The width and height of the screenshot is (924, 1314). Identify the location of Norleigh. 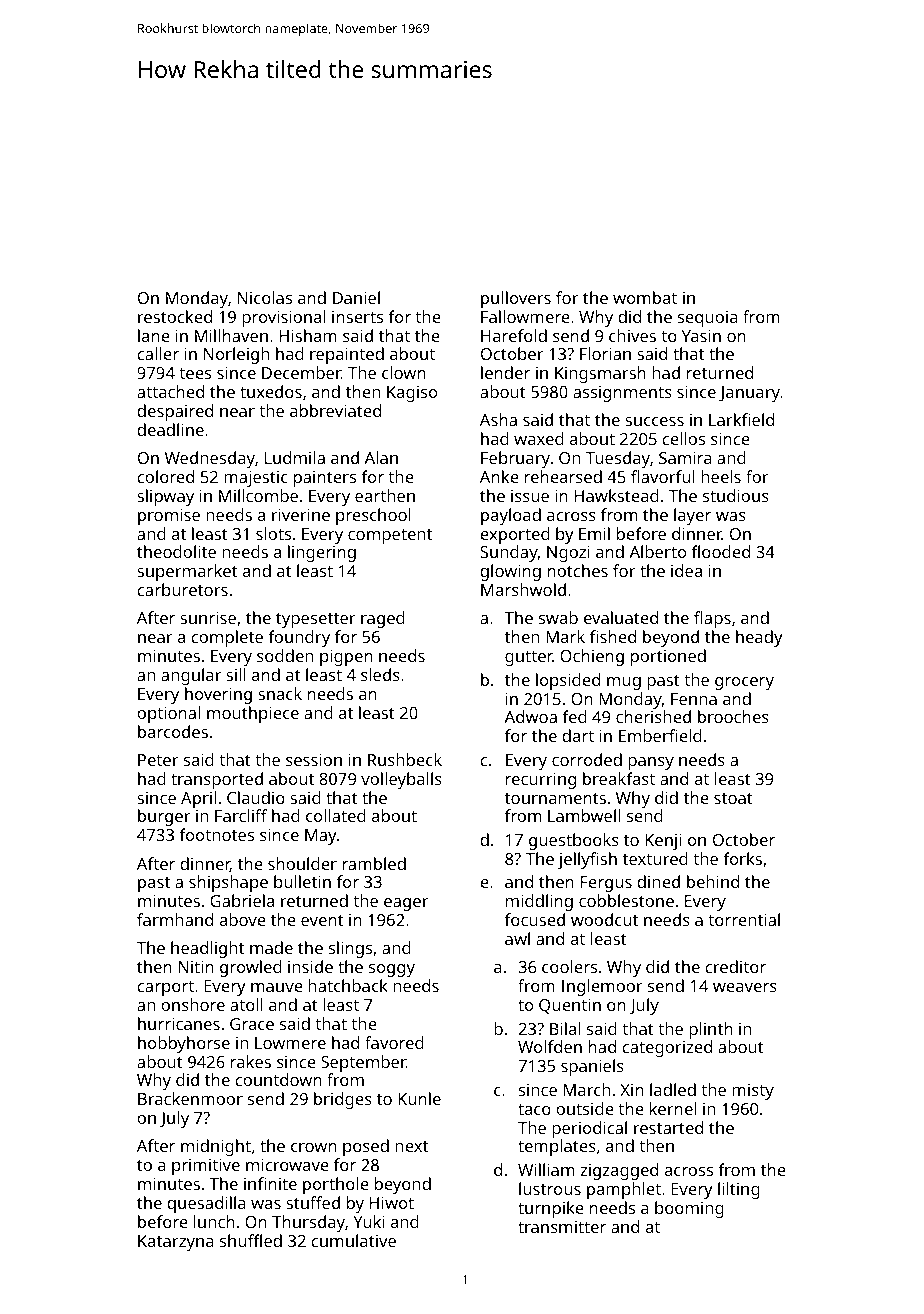
(236, 355).
